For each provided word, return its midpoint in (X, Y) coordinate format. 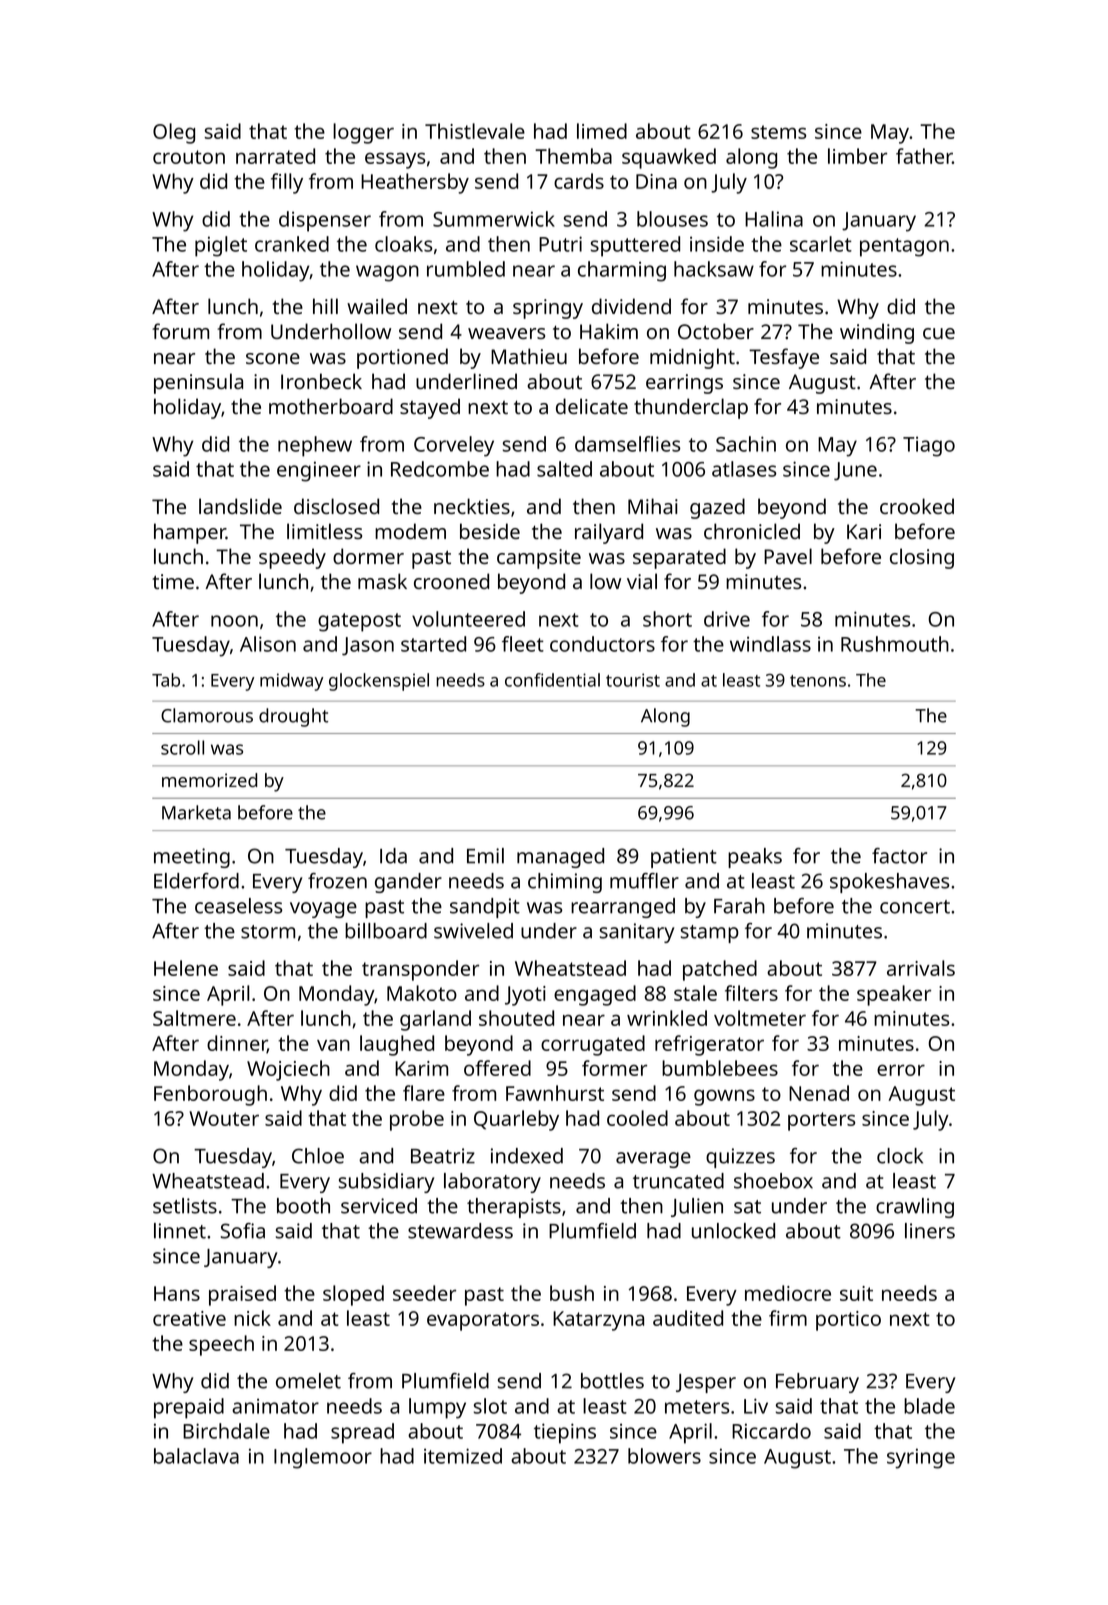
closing (922, 558)
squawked (669, 158)
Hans (177, 1293)
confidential (552, 680)
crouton (189, 157)
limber (857, 156)
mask (382, 581)
